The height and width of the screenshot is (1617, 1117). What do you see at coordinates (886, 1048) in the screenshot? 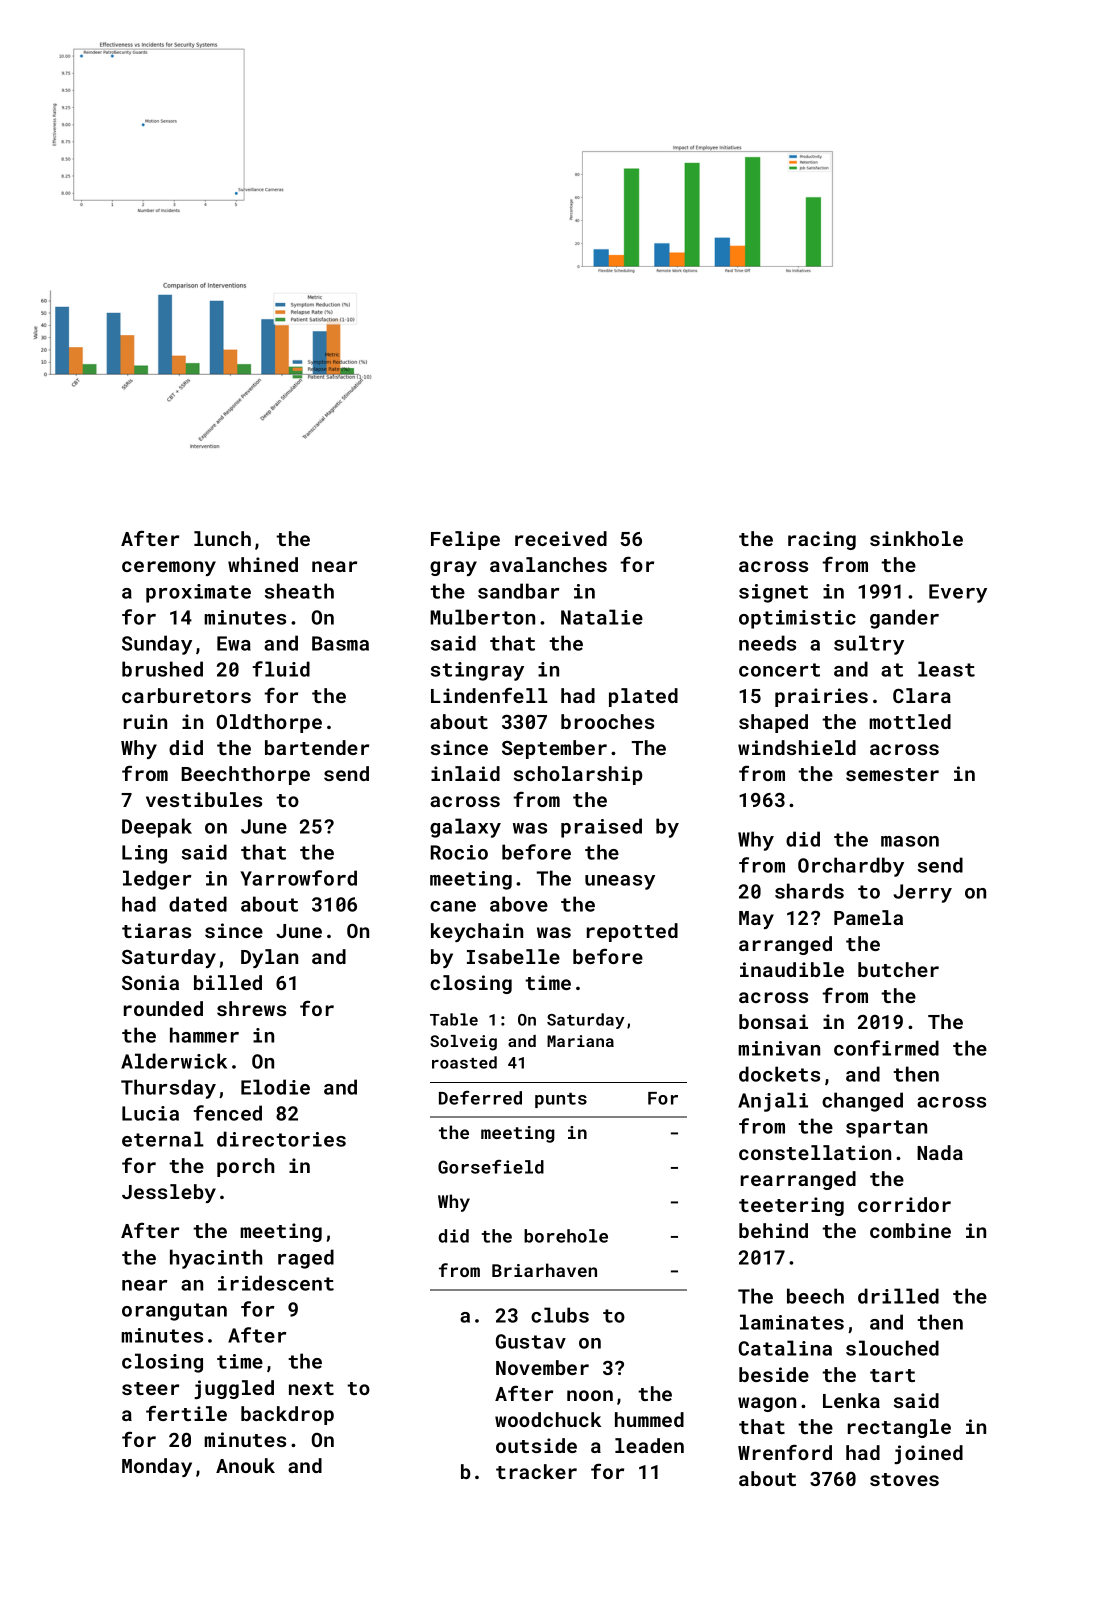
I see `confirmed` at bounding box center [886, 1048].
